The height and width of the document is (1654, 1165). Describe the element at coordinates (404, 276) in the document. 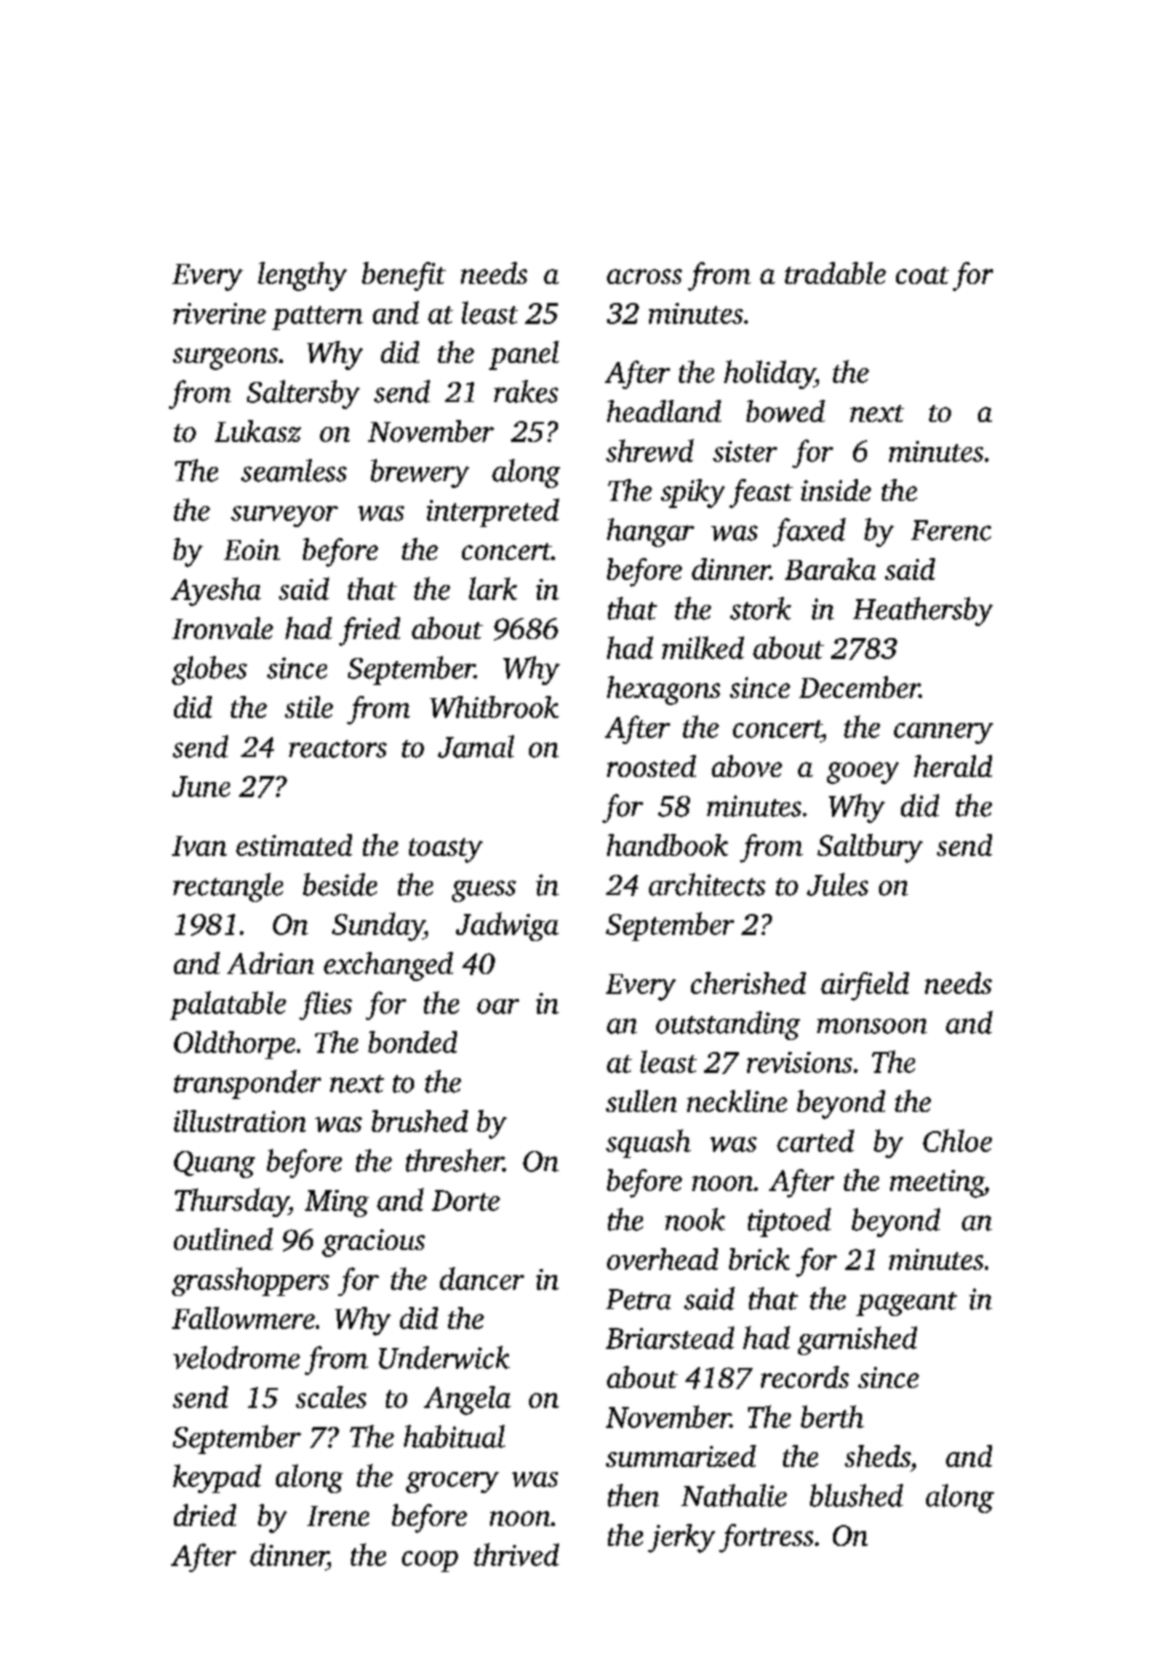

I see `benefit` at that location.
